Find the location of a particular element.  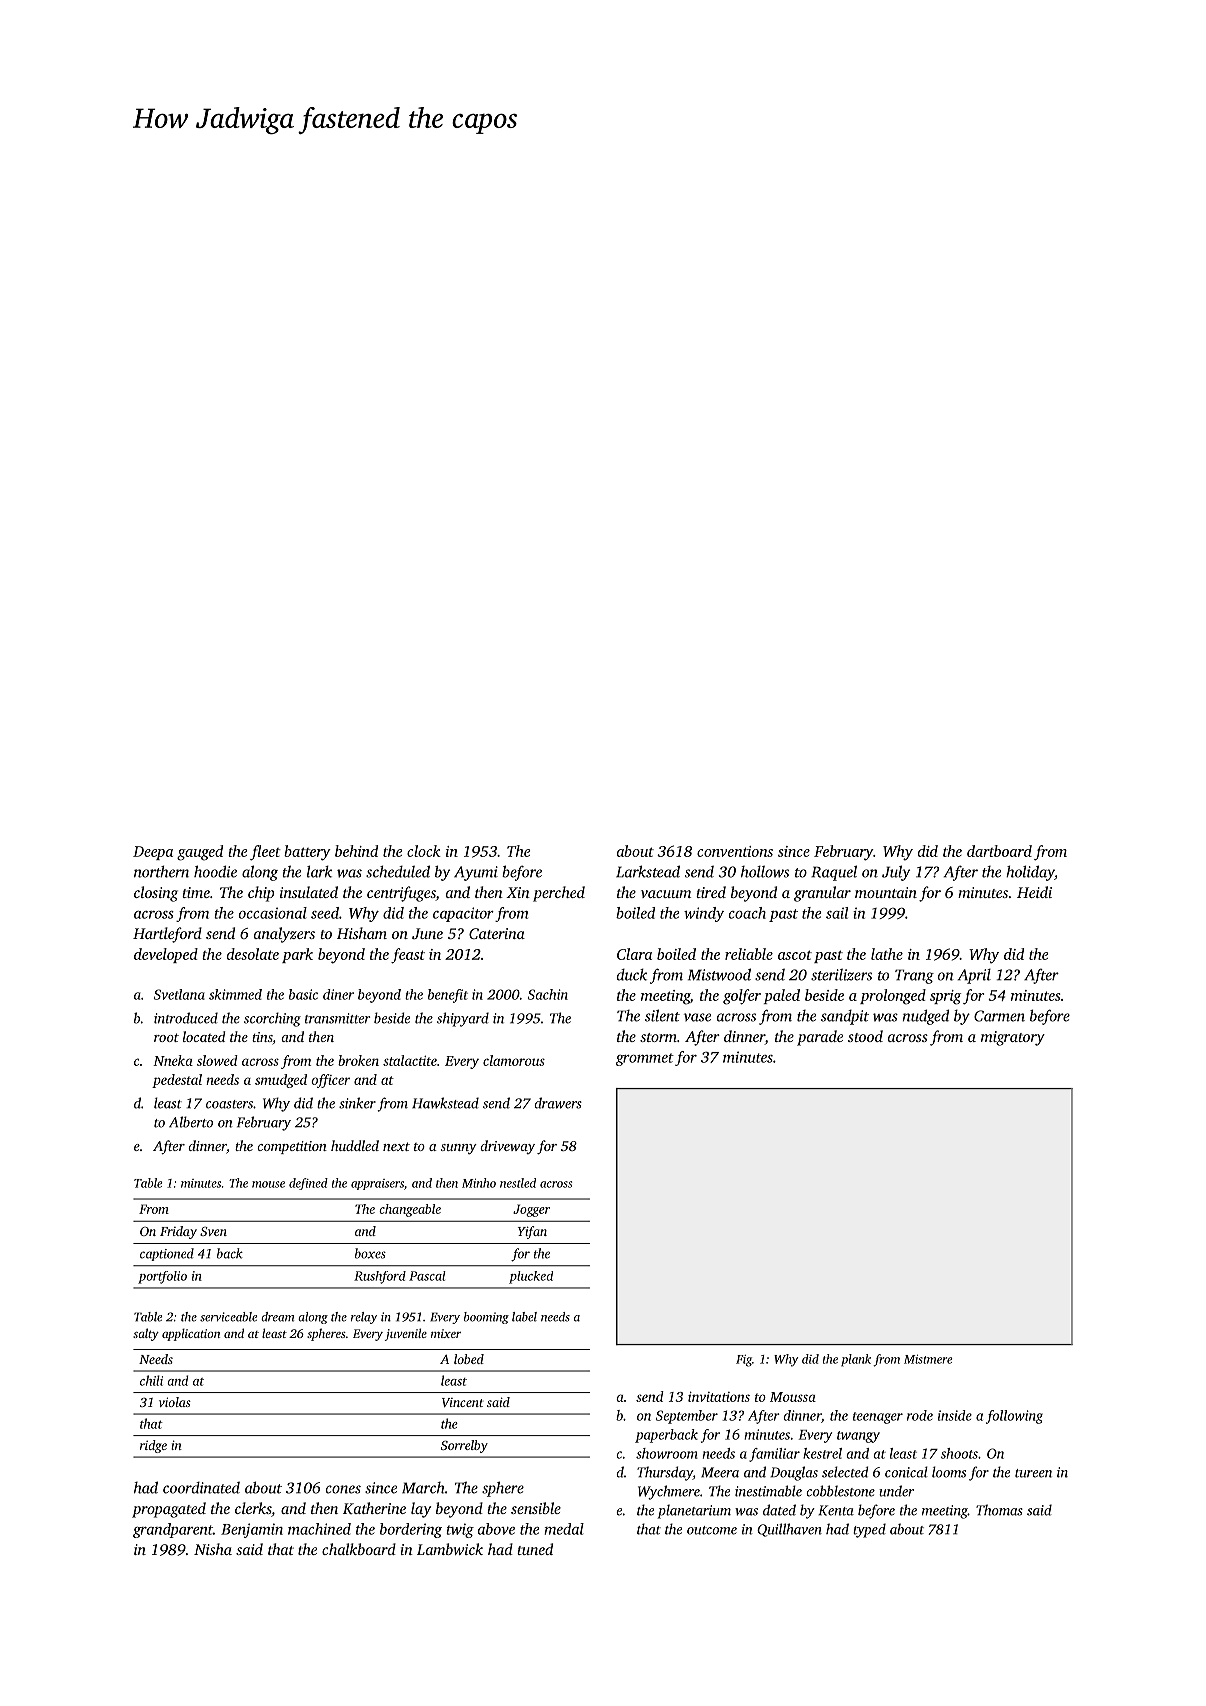

Thomas is located at coordinates (999, 1510).
